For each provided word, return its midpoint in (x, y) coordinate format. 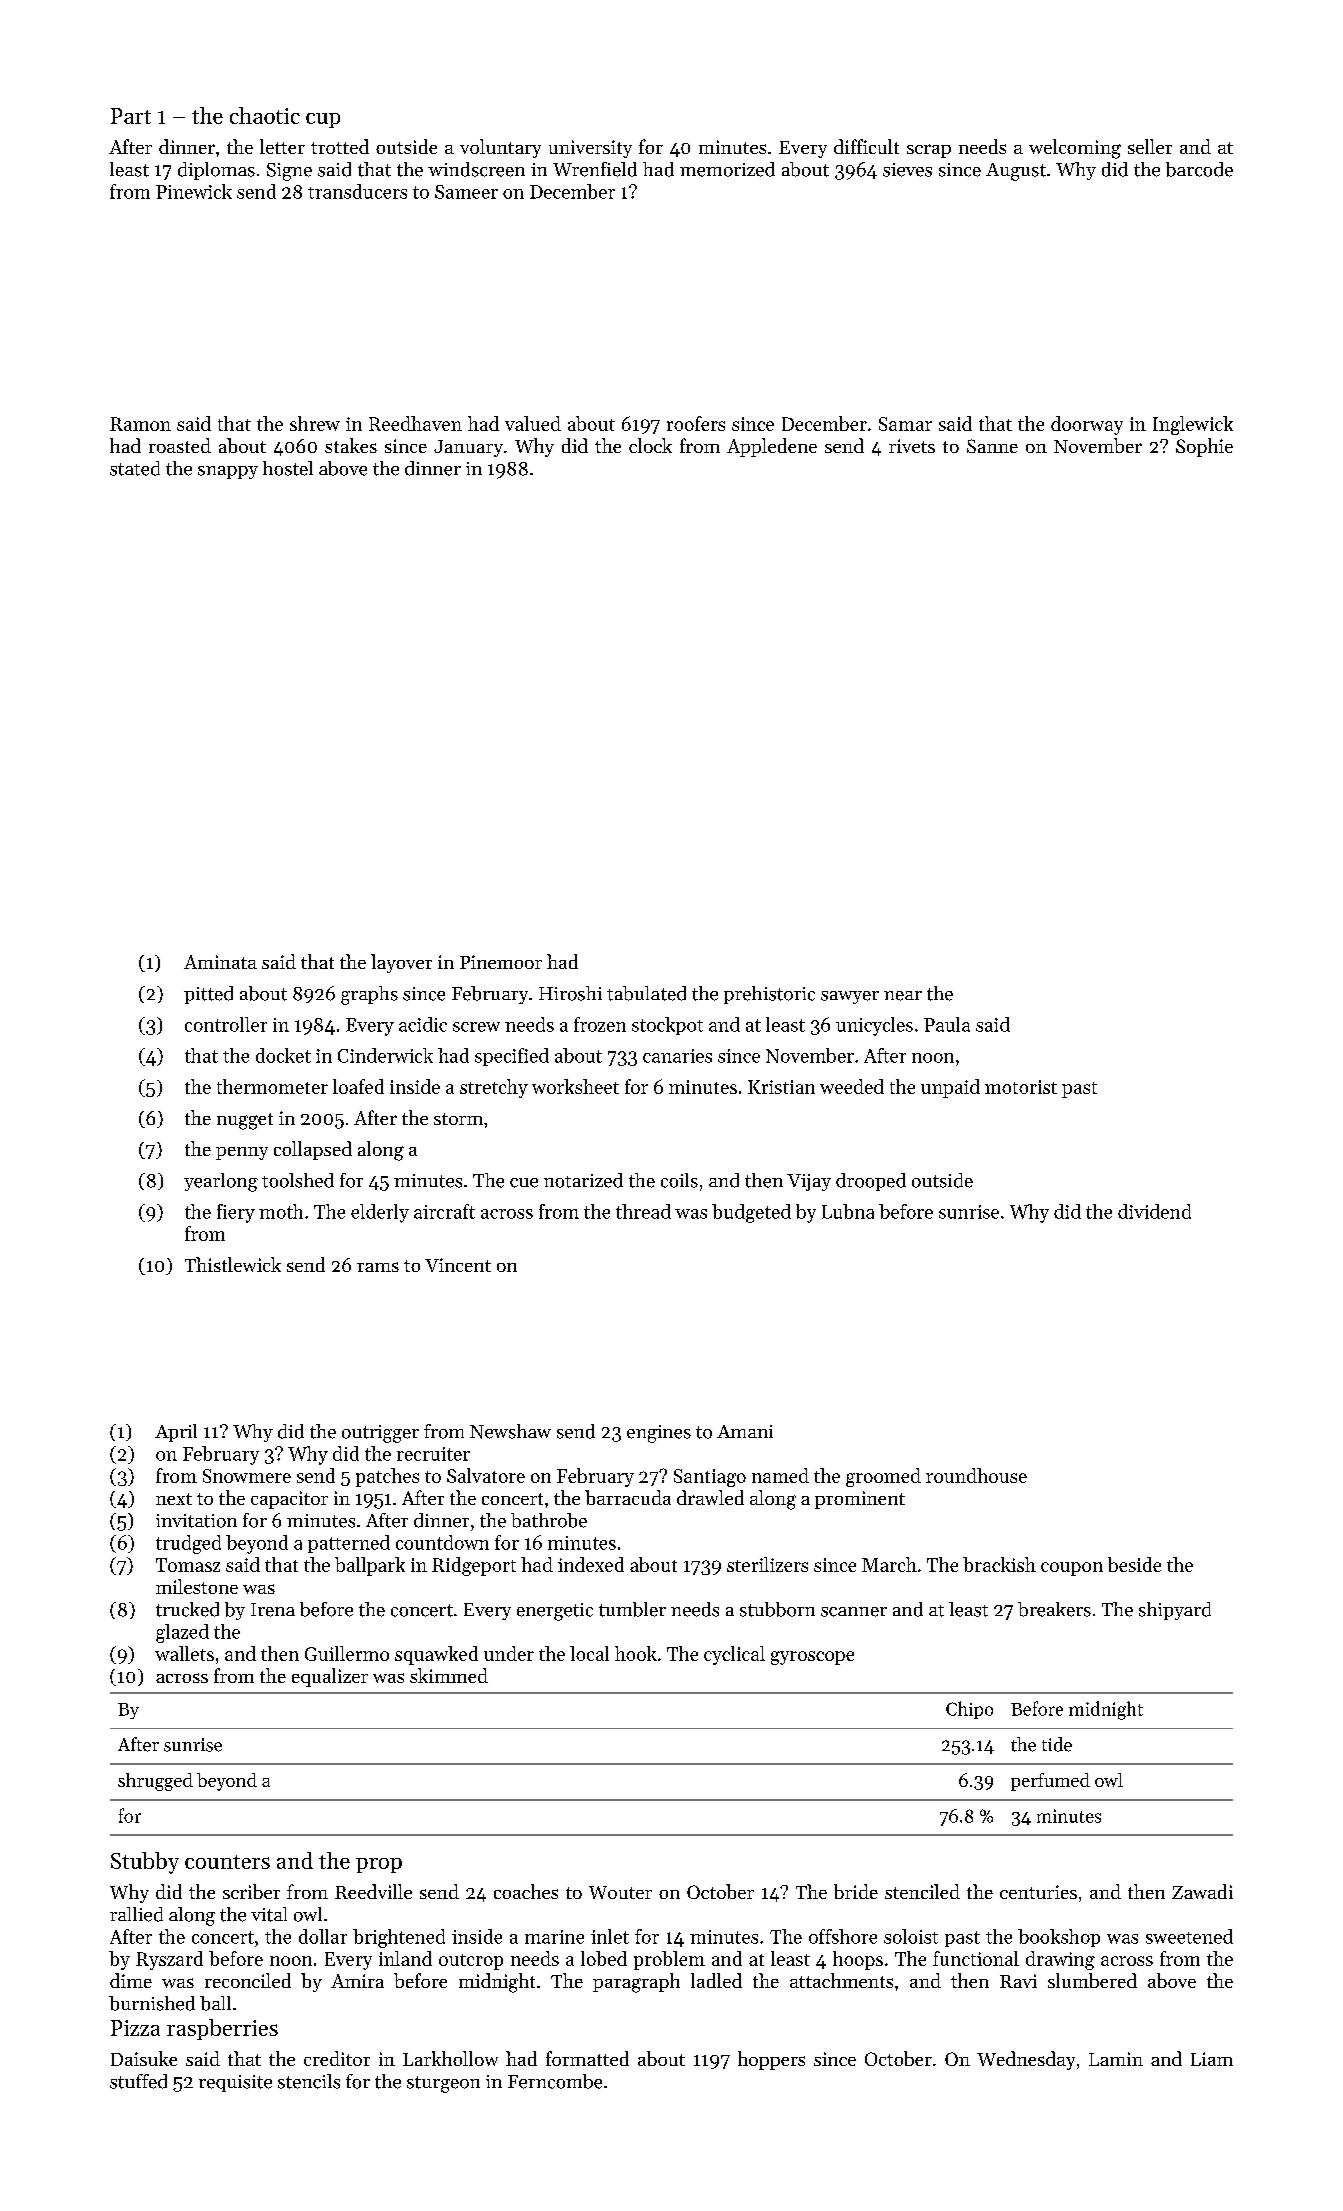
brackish (999, 1564)
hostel (288, 468)
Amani (745, 1431)
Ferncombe (555, 2081)
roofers (696, 423)
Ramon (140, 424)
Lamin (1116, 2059)
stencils (309, 2081)
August (1016, 172)
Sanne (992, 446)
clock (650, 445)
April (176, 1433)
